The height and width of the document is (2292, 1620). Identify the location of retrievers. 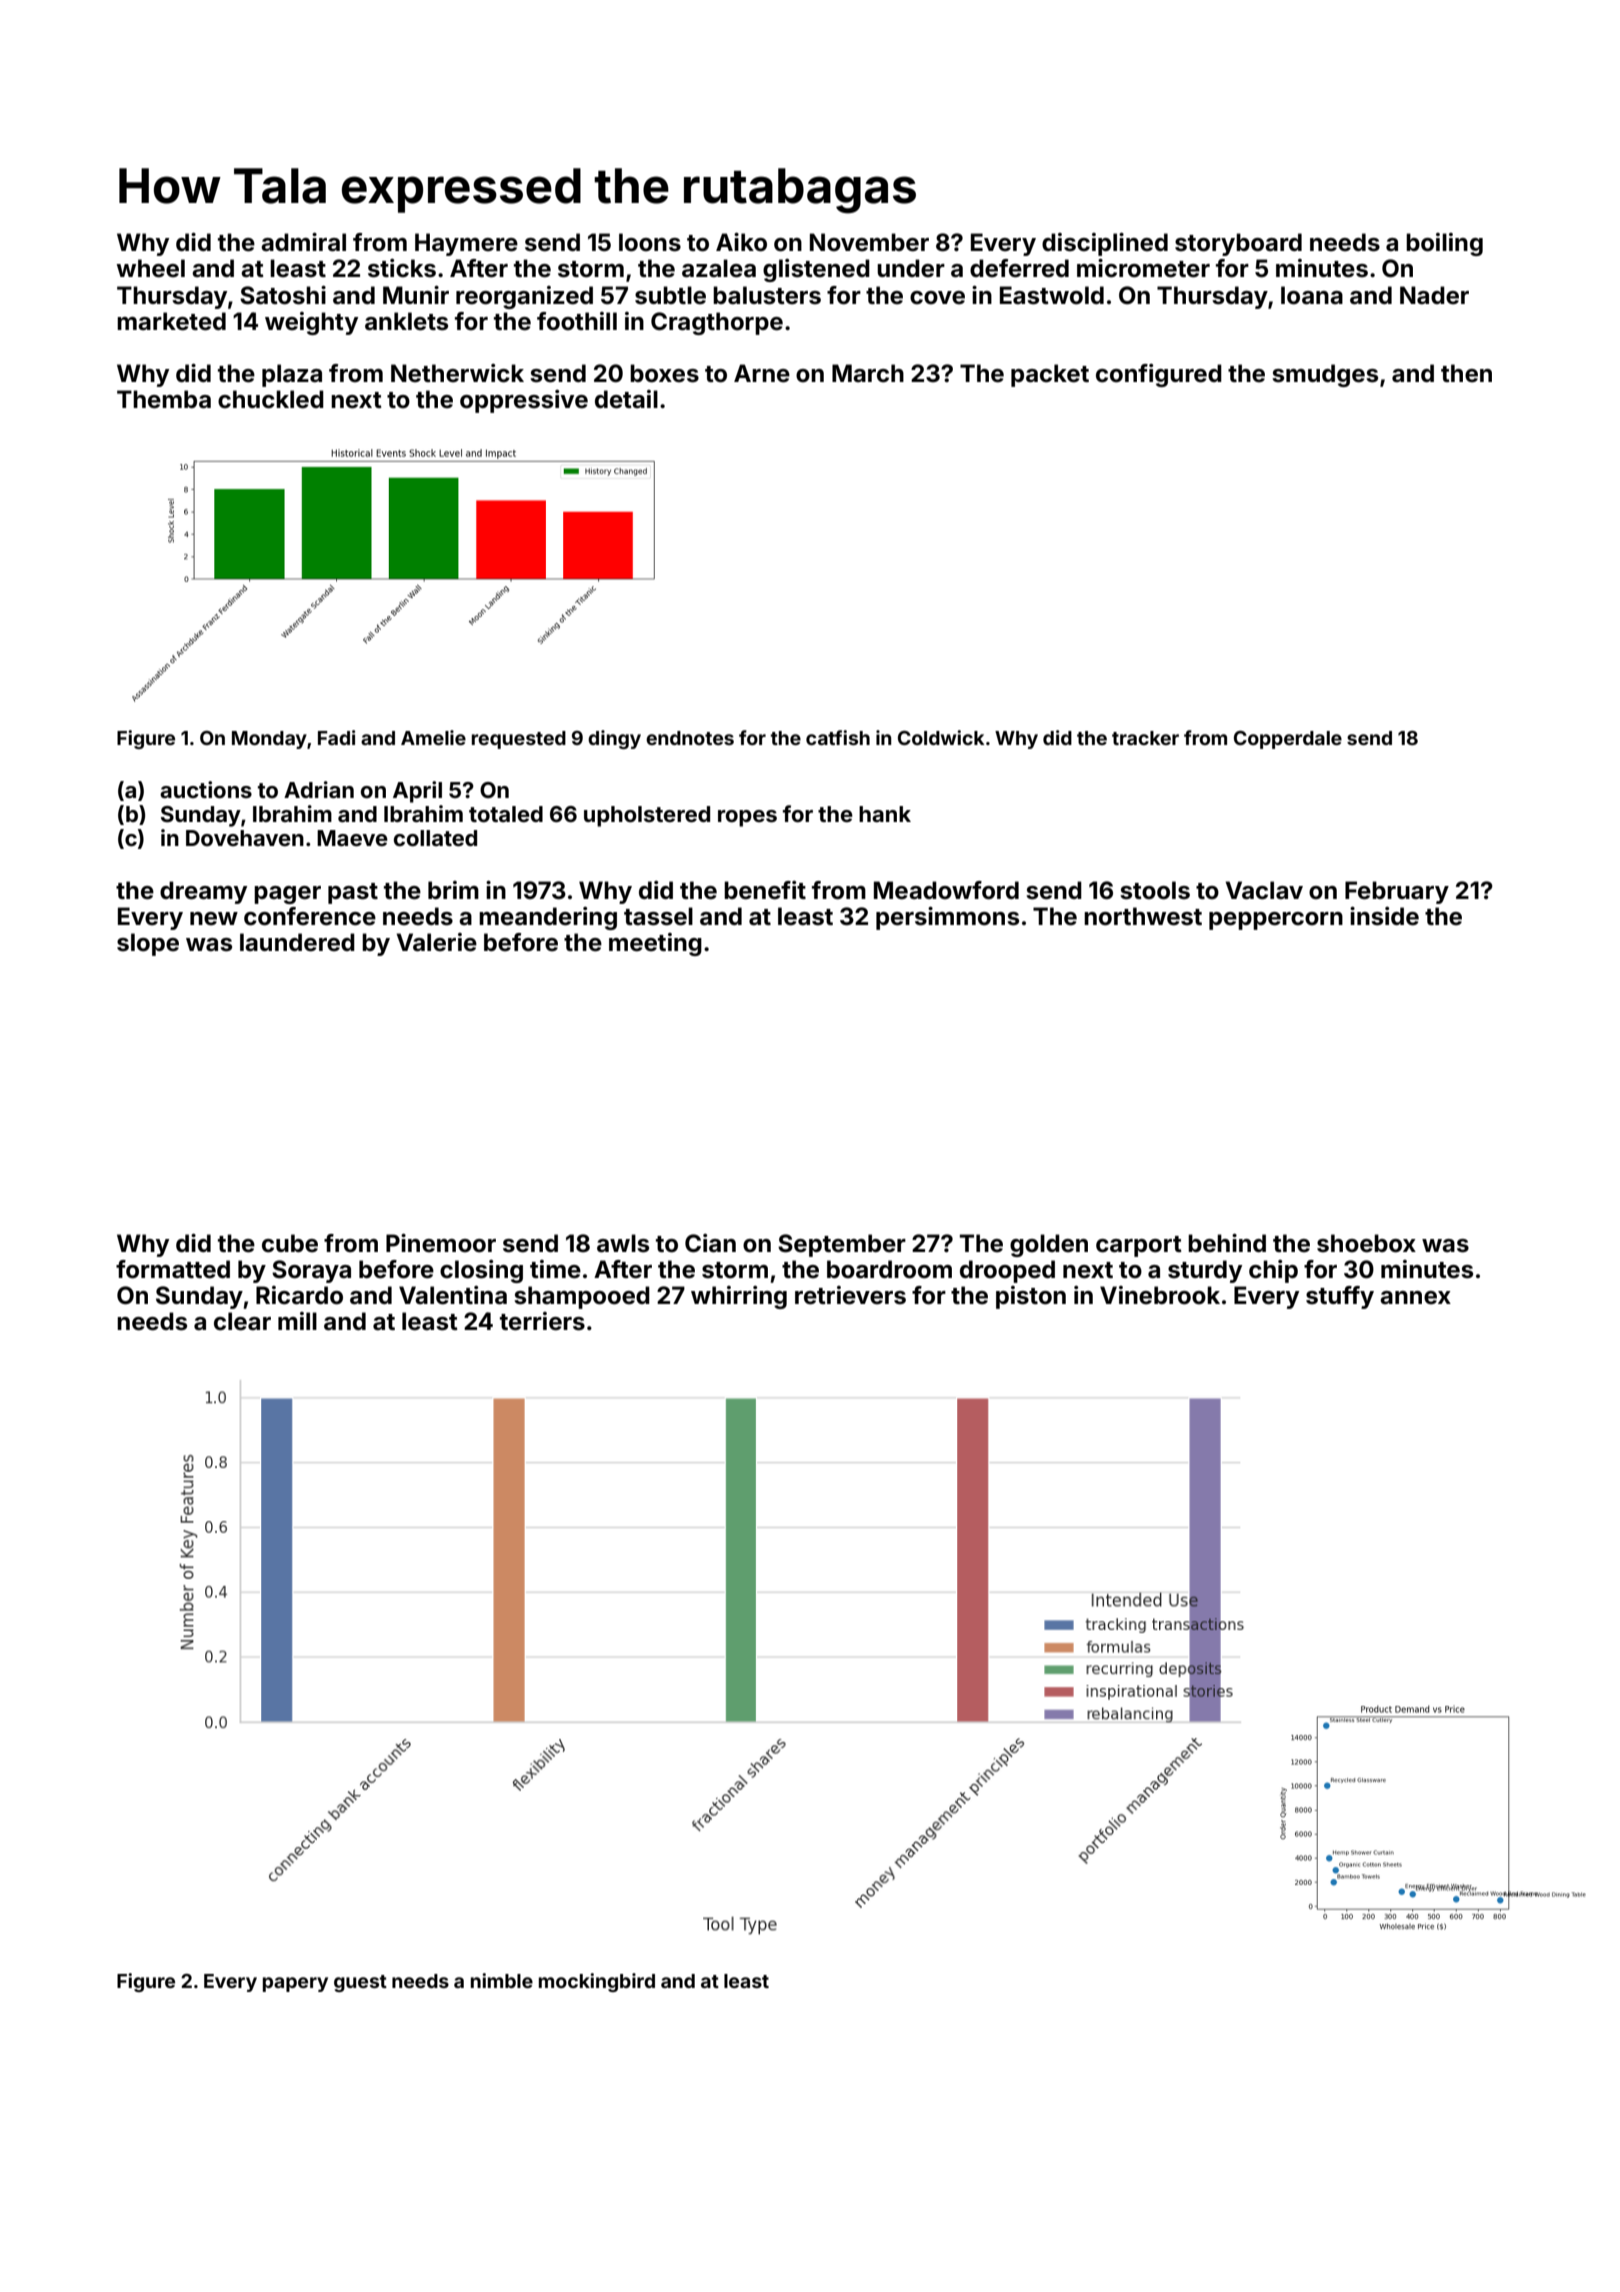
(850, 1295).
